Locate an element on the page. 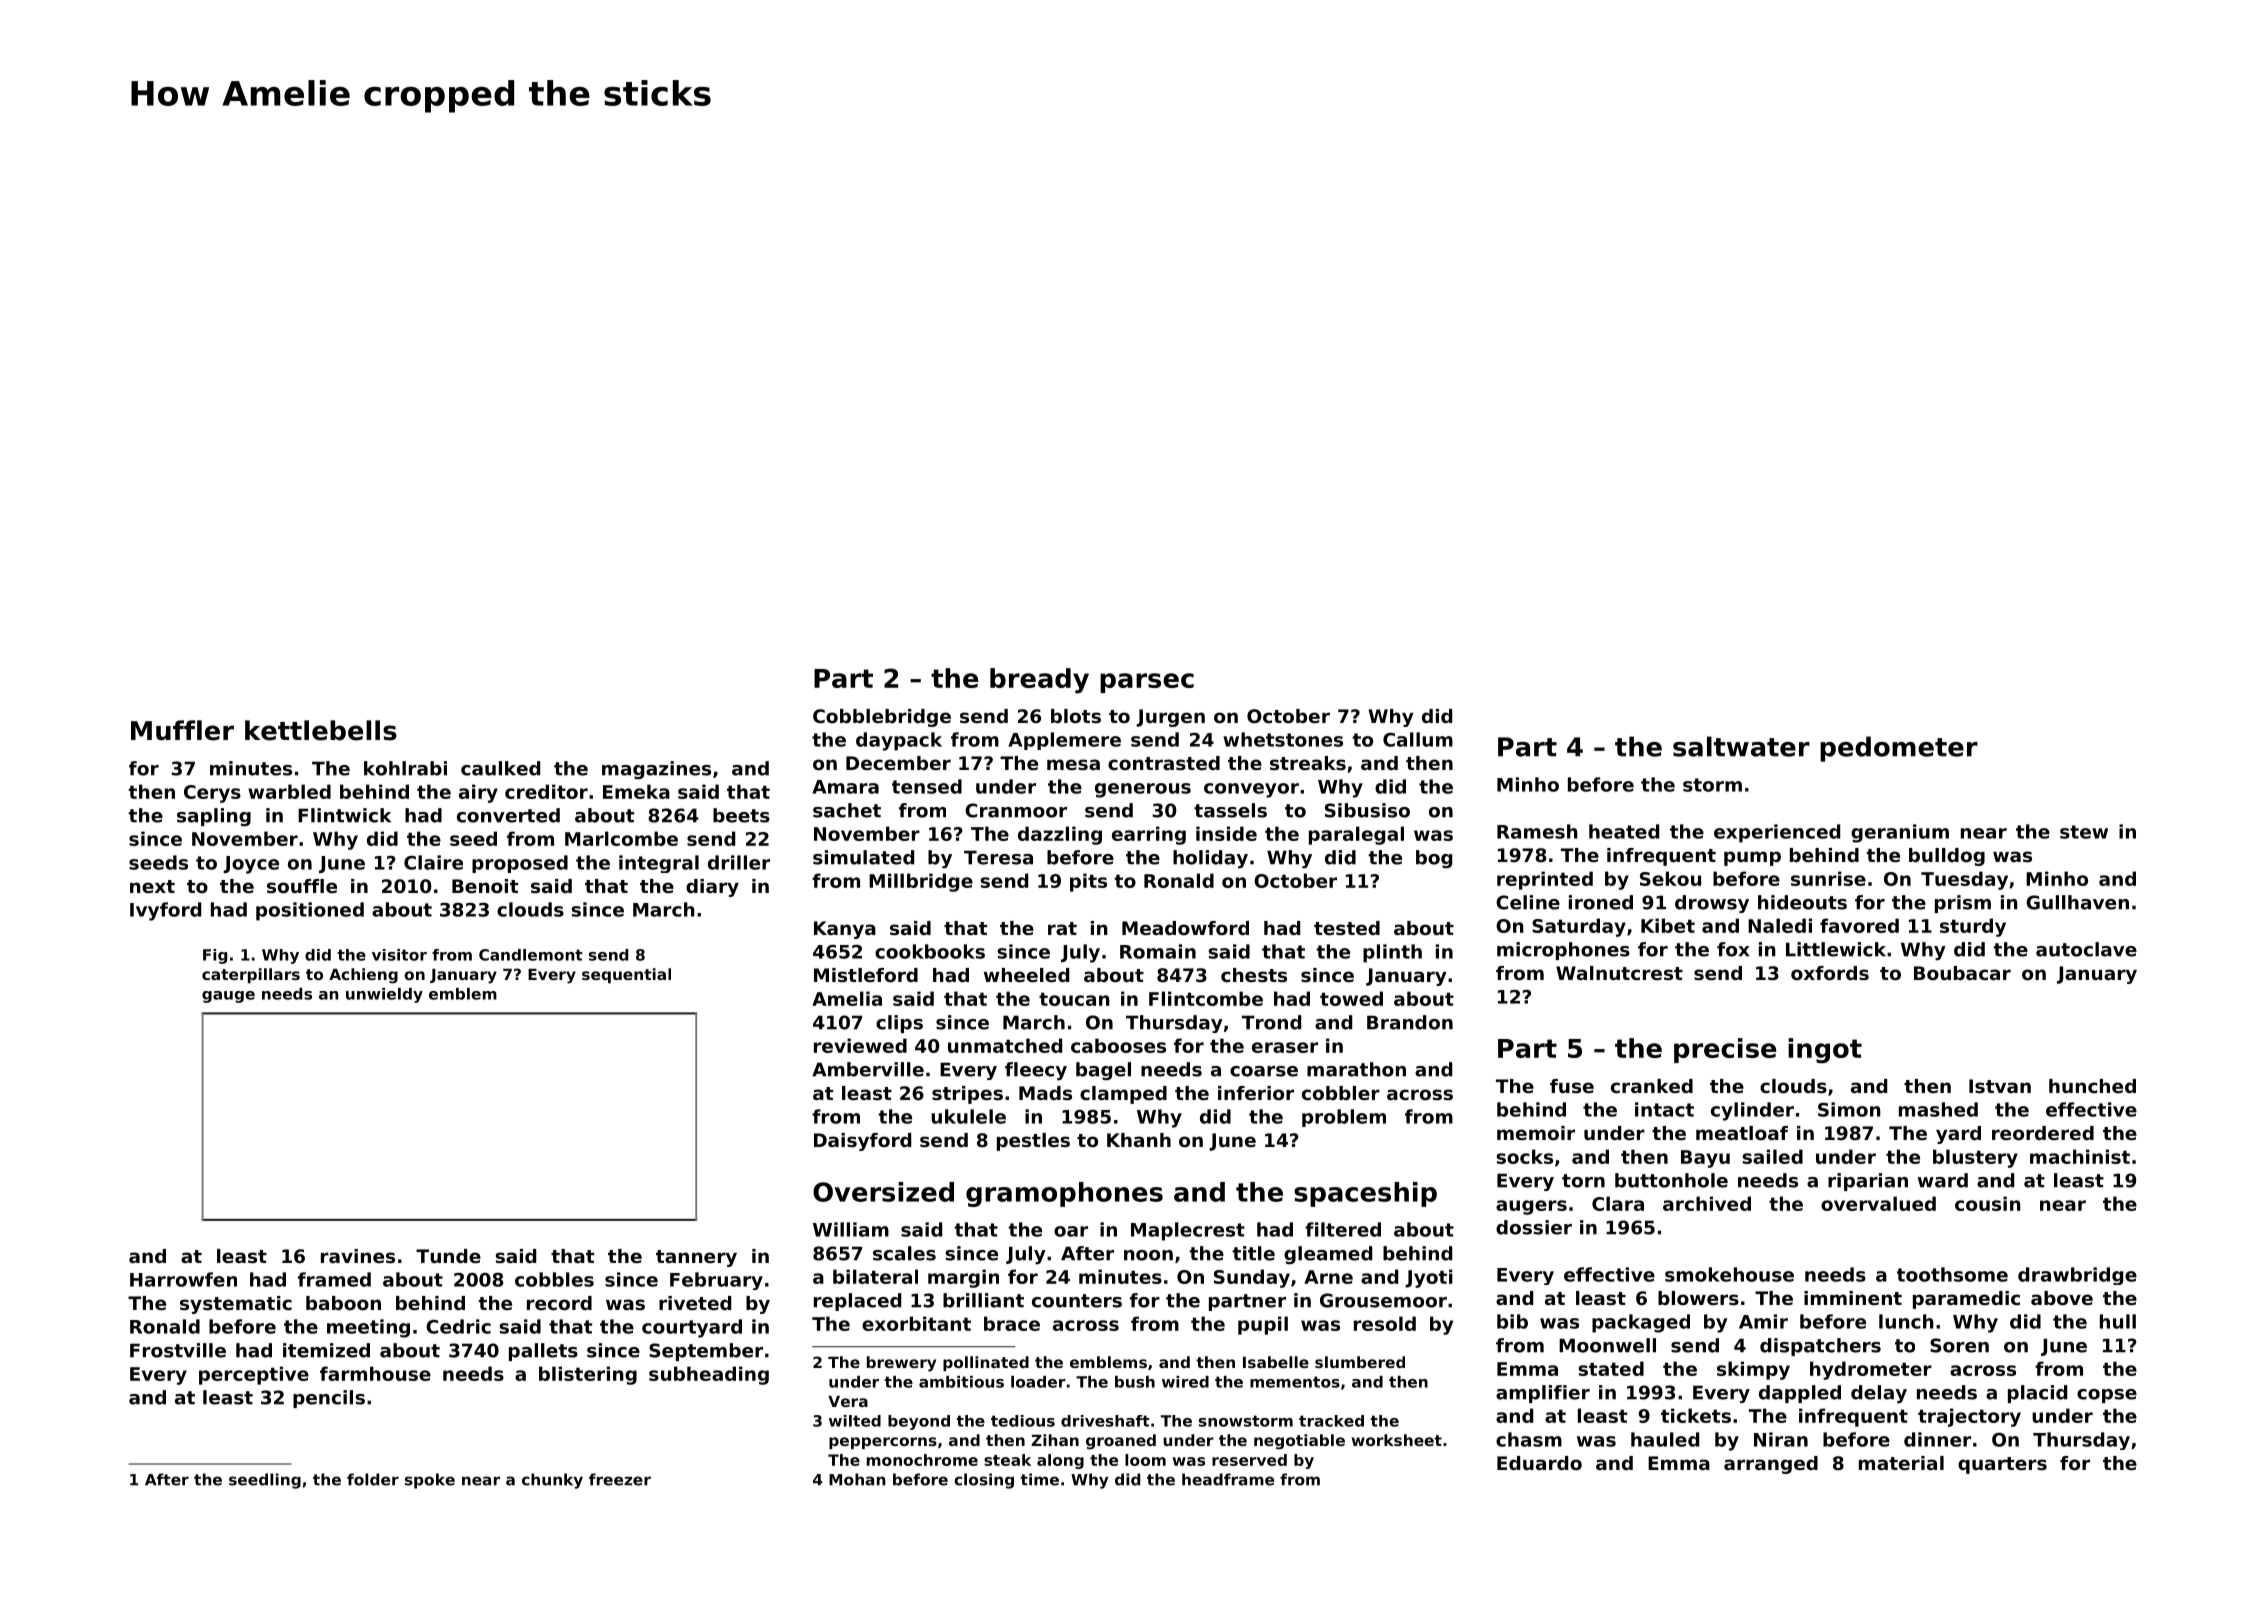 This document has width=2266, height=1602. gleamed is located at coordinates (1328, 1255).
